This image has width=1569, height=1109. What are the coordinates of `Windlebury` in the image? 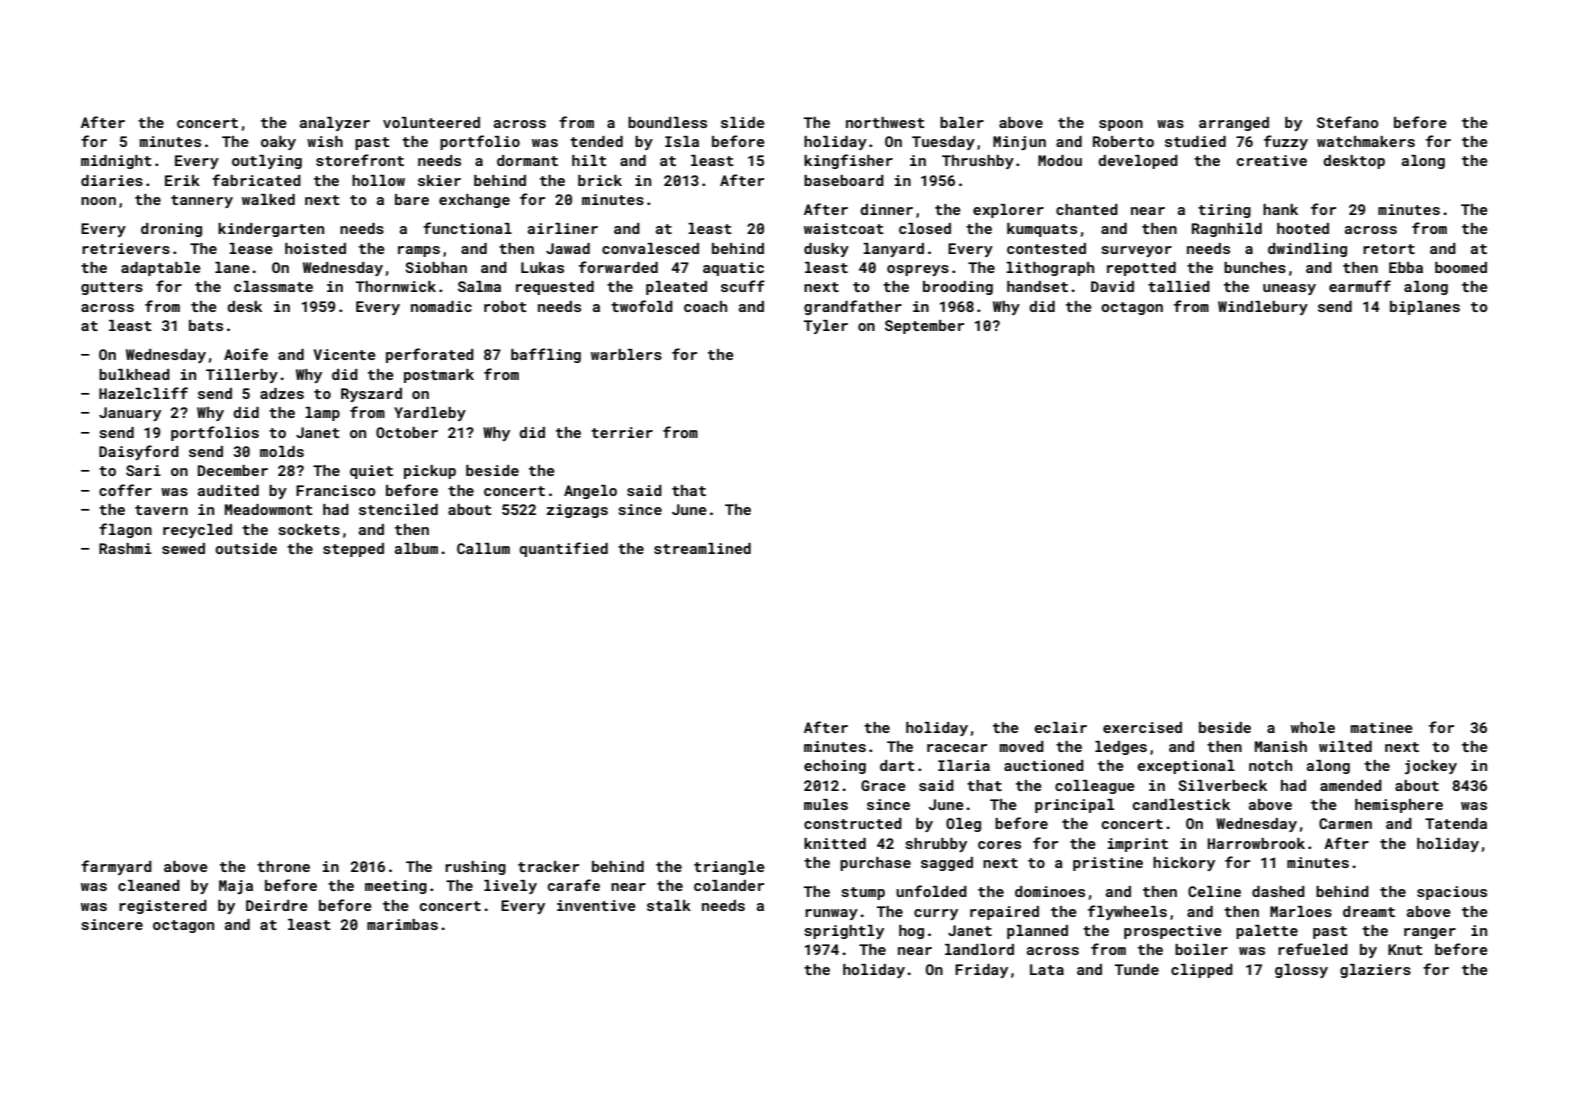 It's located at (1263, 308).
